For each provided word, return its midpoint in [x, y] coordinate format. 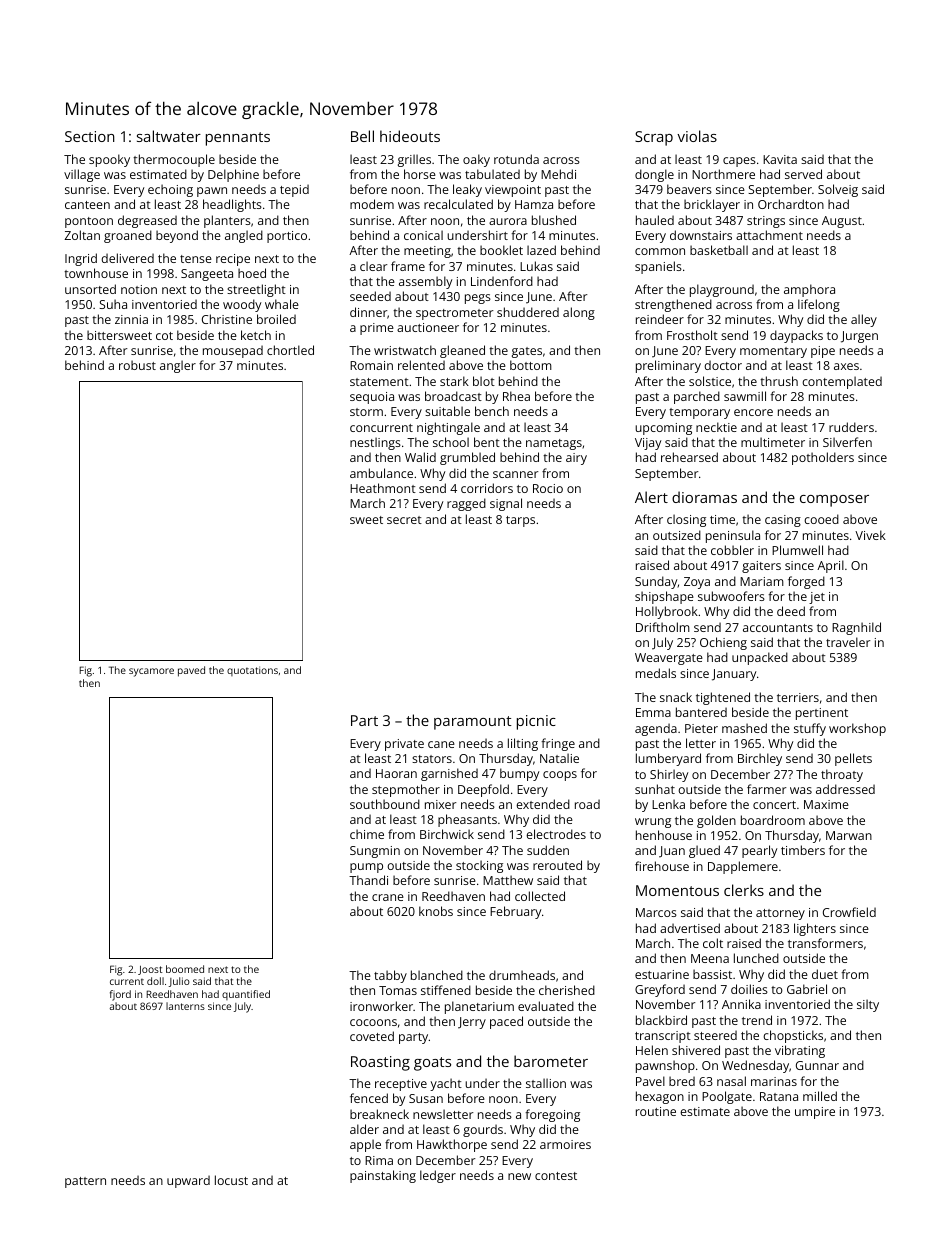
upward [188, 1181]
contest [556, 1176]
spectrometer [455, 314]
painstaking [383, 1176]
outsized [677, 535]
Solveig [838, 190]
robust [137, 365]
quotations [252, 671]
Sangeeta [207, 275]
